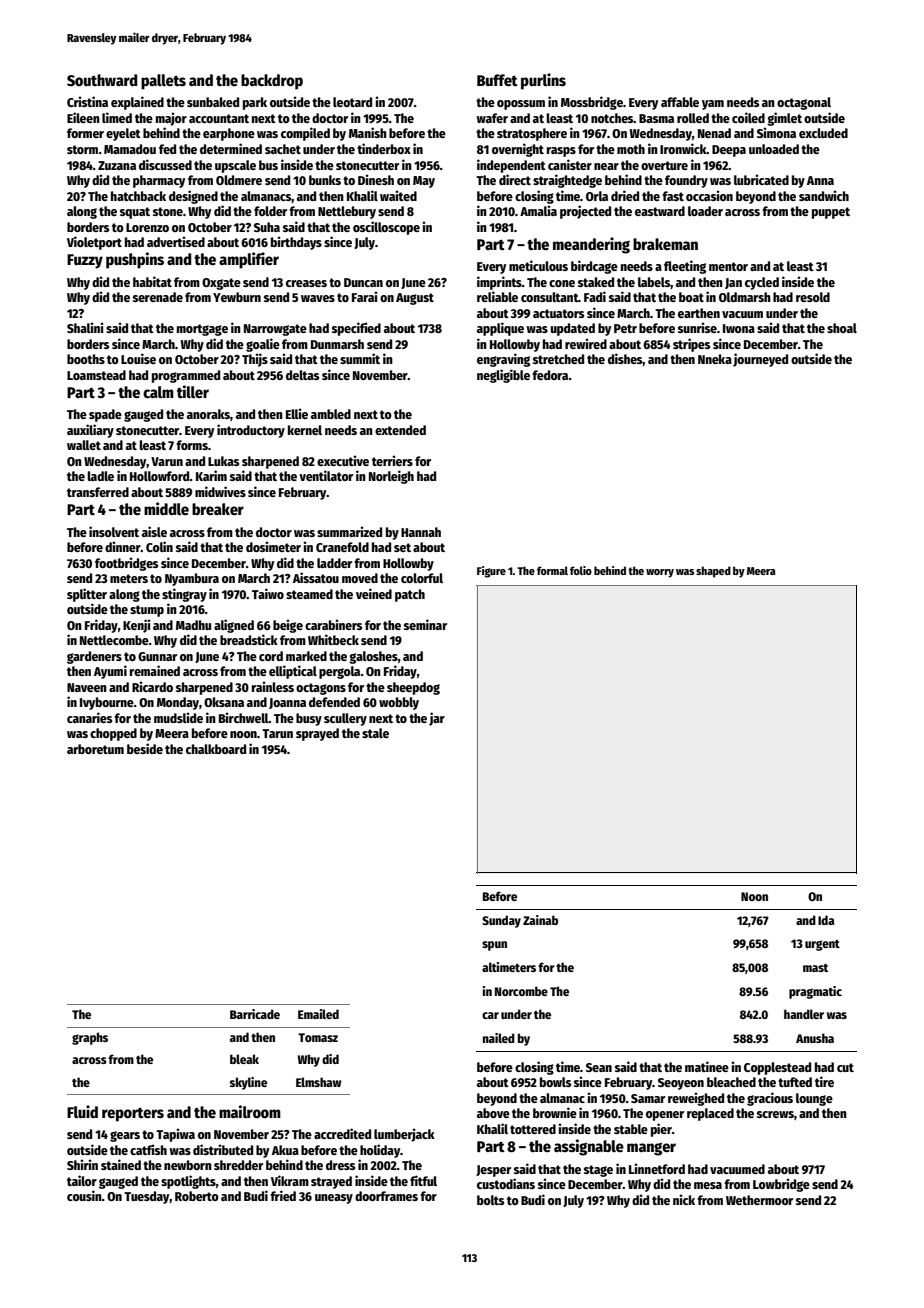  What do you see at coordinates (331, 414) in the screenshot?
I see `ambled` at bounding box center [331, 414].
